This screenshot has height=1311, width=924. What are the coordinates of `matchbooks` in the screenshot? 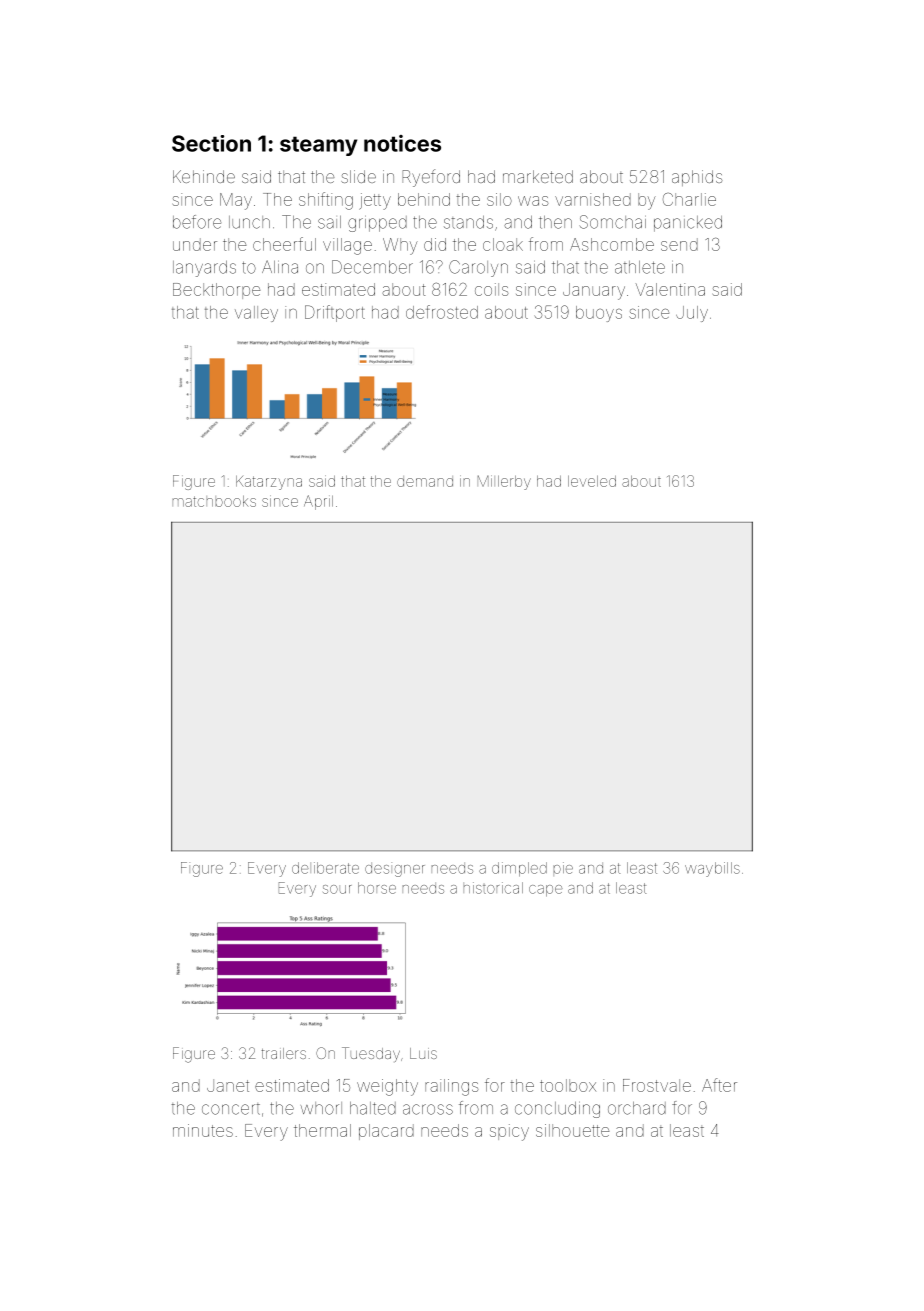 It's located at (214, 501).
